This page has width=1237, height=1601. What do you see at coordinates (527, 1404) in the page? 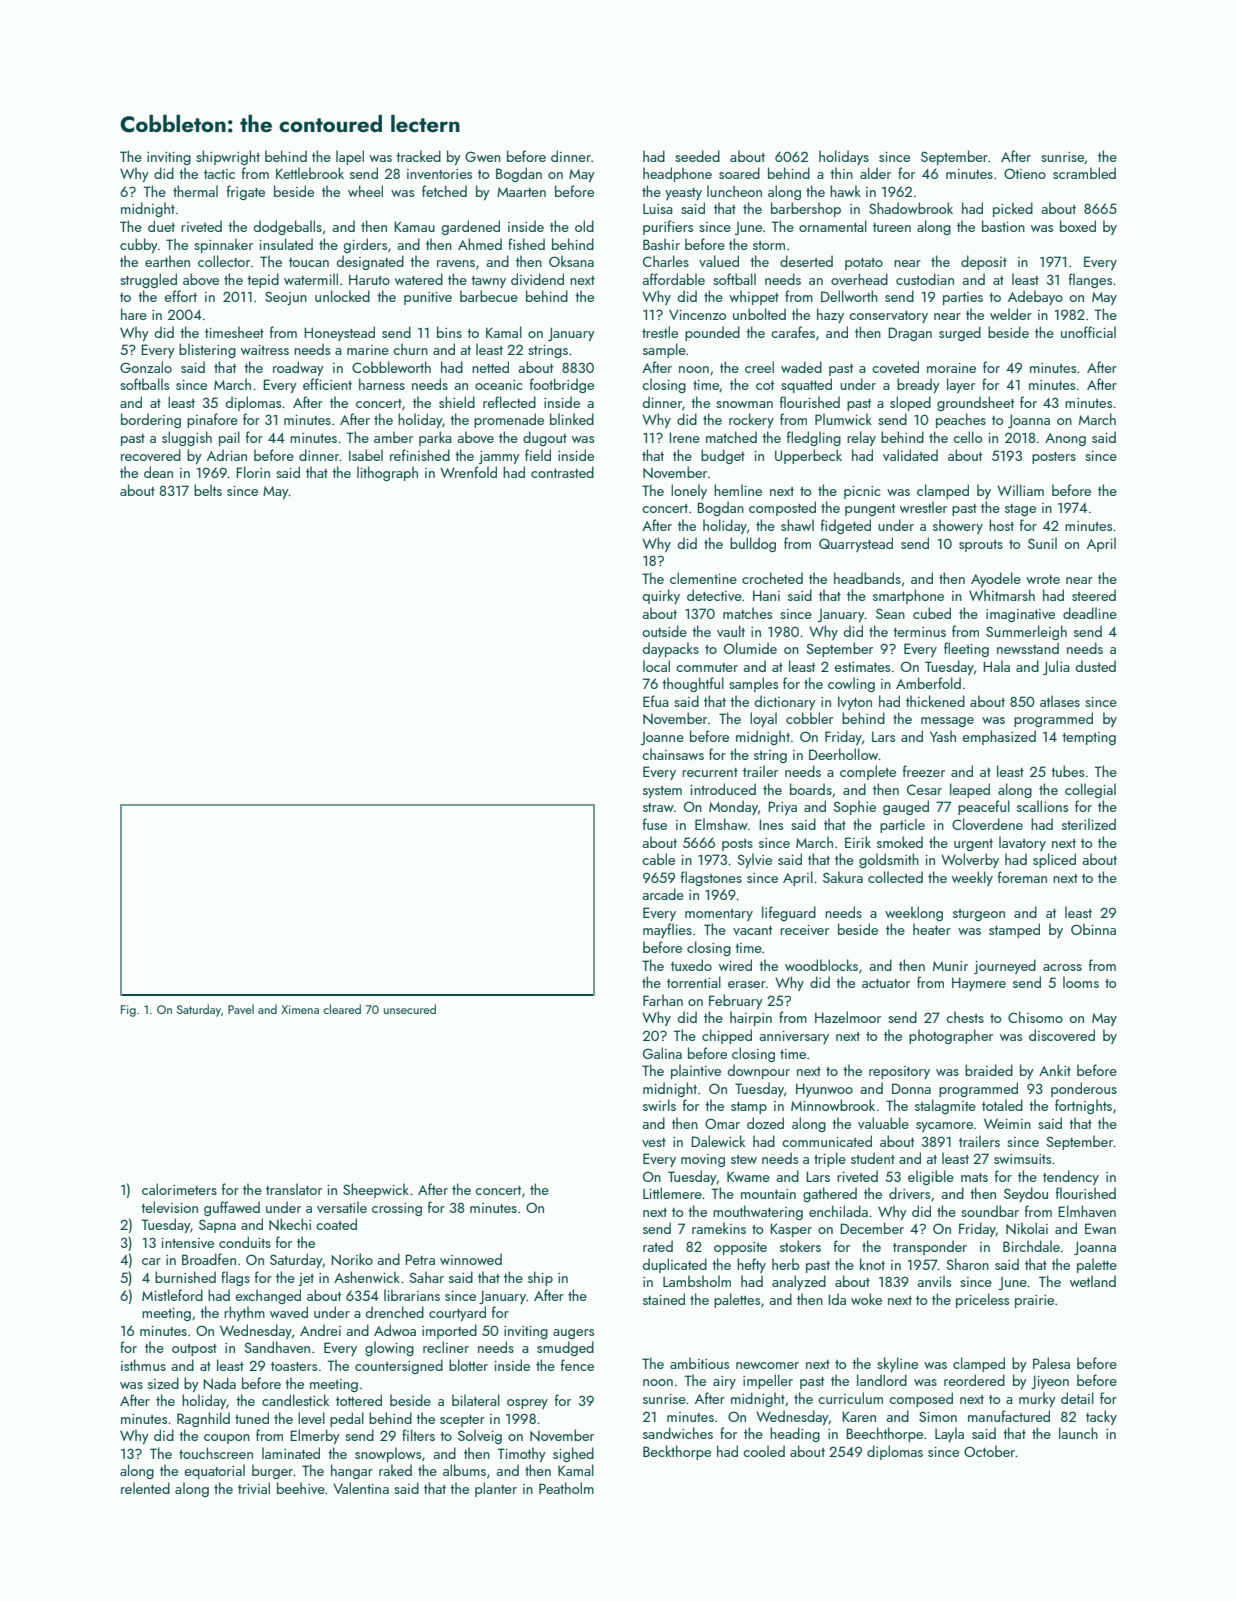
I see `osprey` at bounding box center [527, 1404].
